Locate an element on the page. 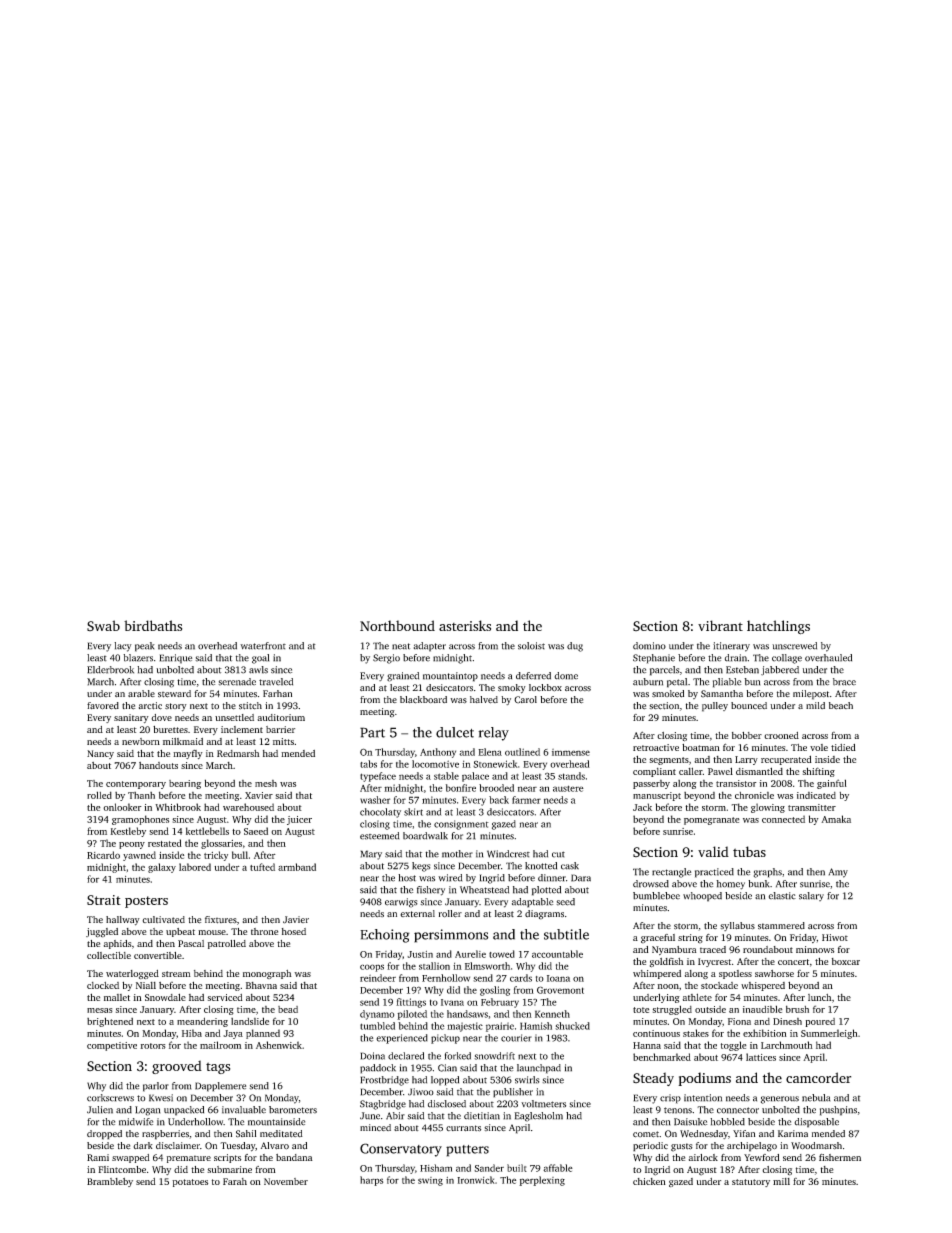 This image has height=1233, width=952. bobber is located at coordinates (747, 735).
